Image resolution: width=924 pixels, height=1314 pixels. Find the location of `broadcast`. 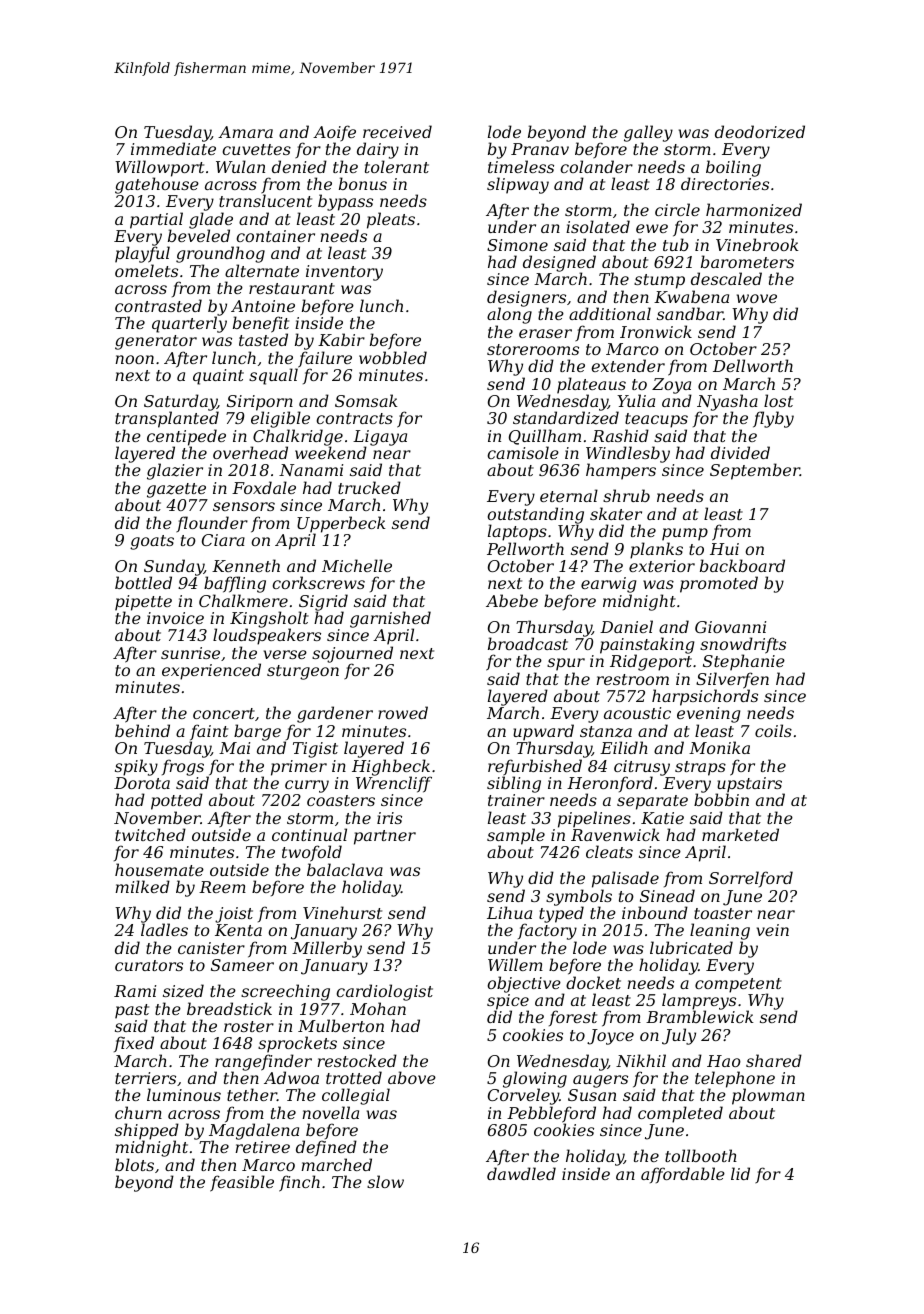

broadcast is located at coordinates (528, 643).
